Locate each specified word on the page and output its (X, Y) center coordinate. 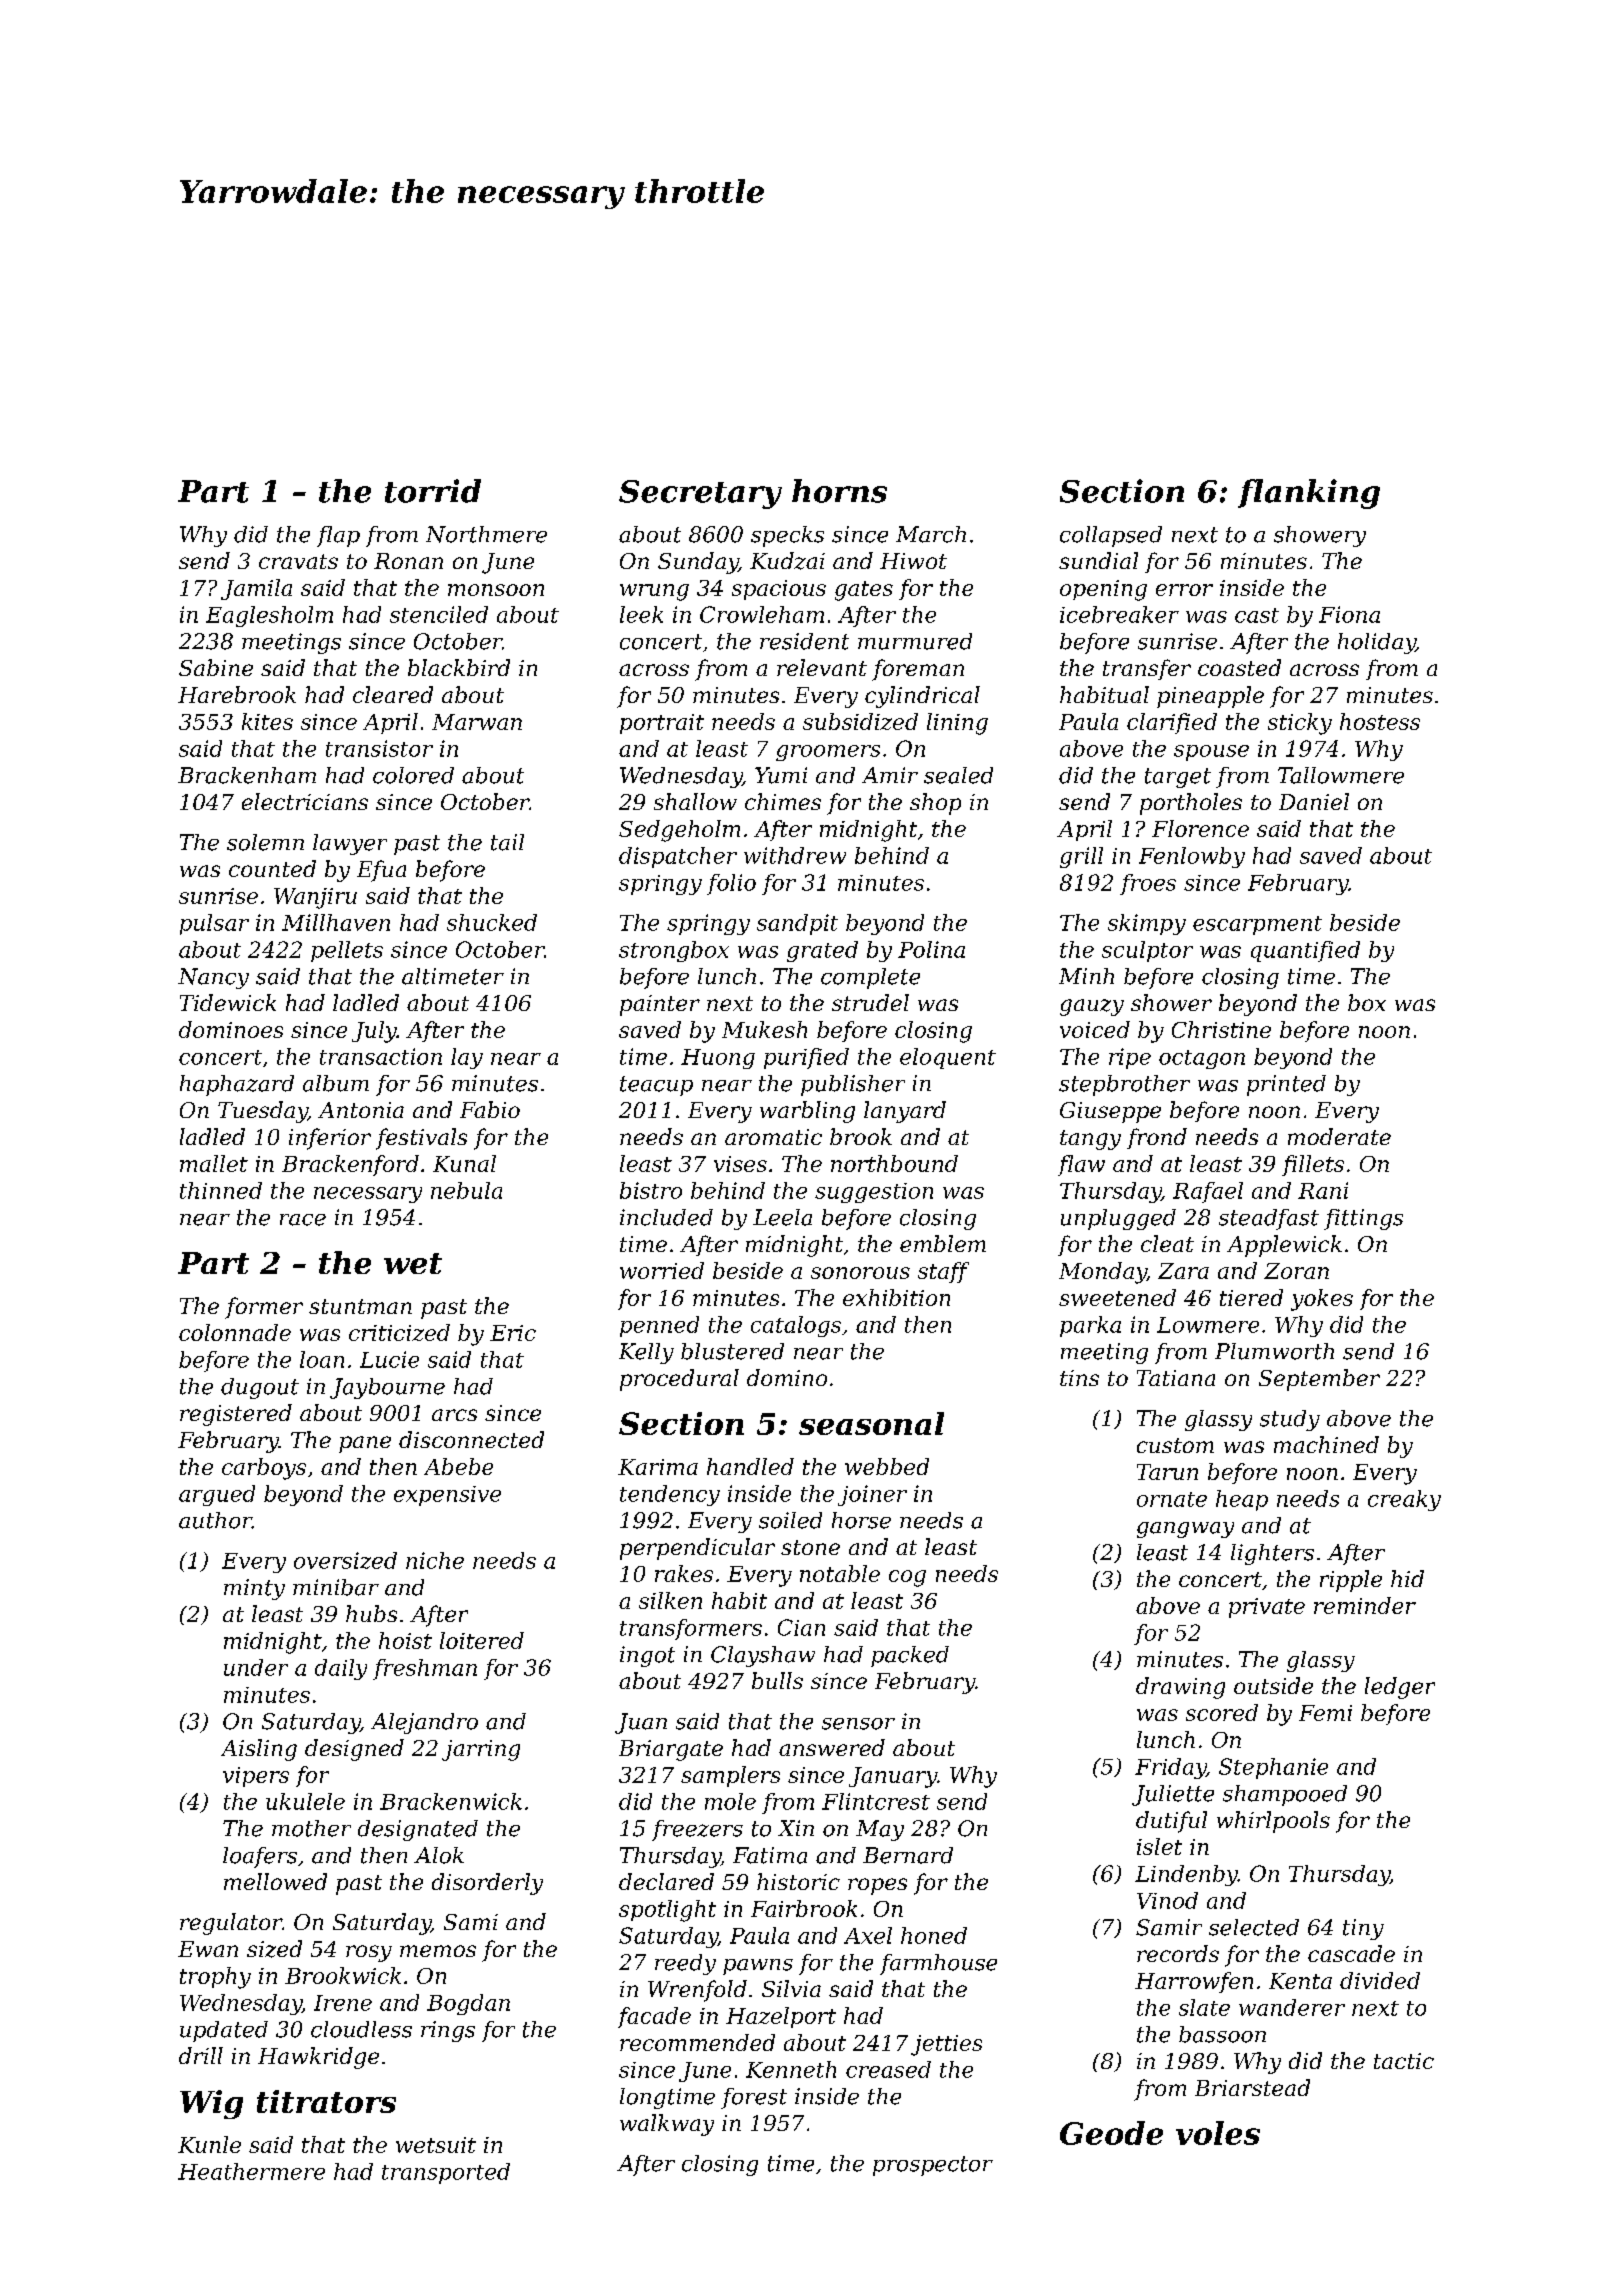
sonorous (860, 1273)
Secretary (700, 494)
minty (254, 1589)
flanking (1309, 494)
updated (224, 2031)
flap (338, 536)
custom (1175, 1445)
